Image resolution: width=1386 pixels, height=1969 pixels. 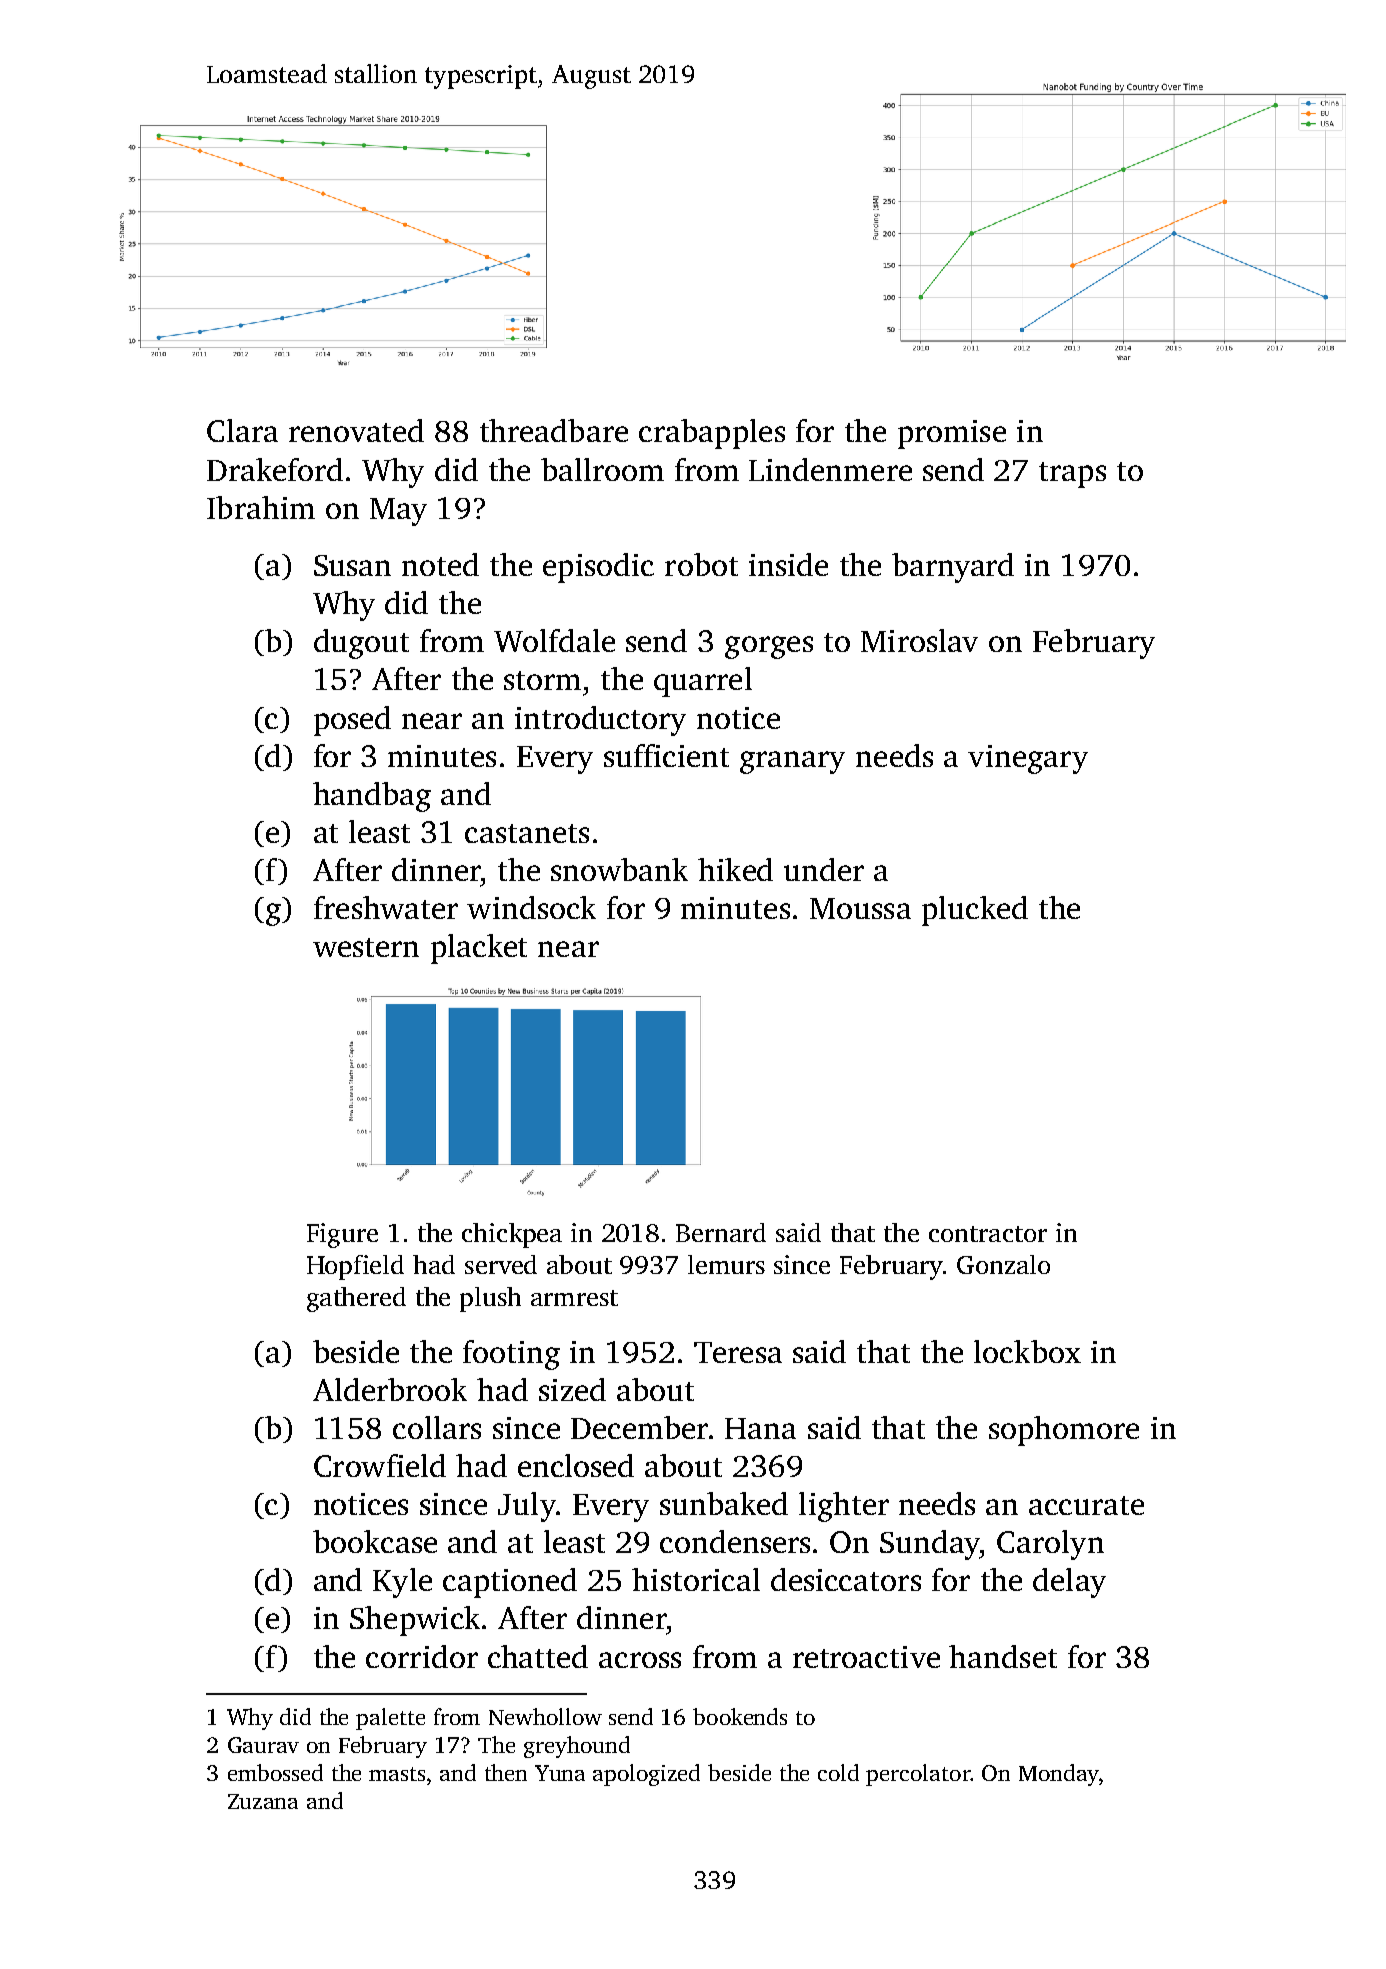 I want to click on traps, so click(x=1072, y=475).
